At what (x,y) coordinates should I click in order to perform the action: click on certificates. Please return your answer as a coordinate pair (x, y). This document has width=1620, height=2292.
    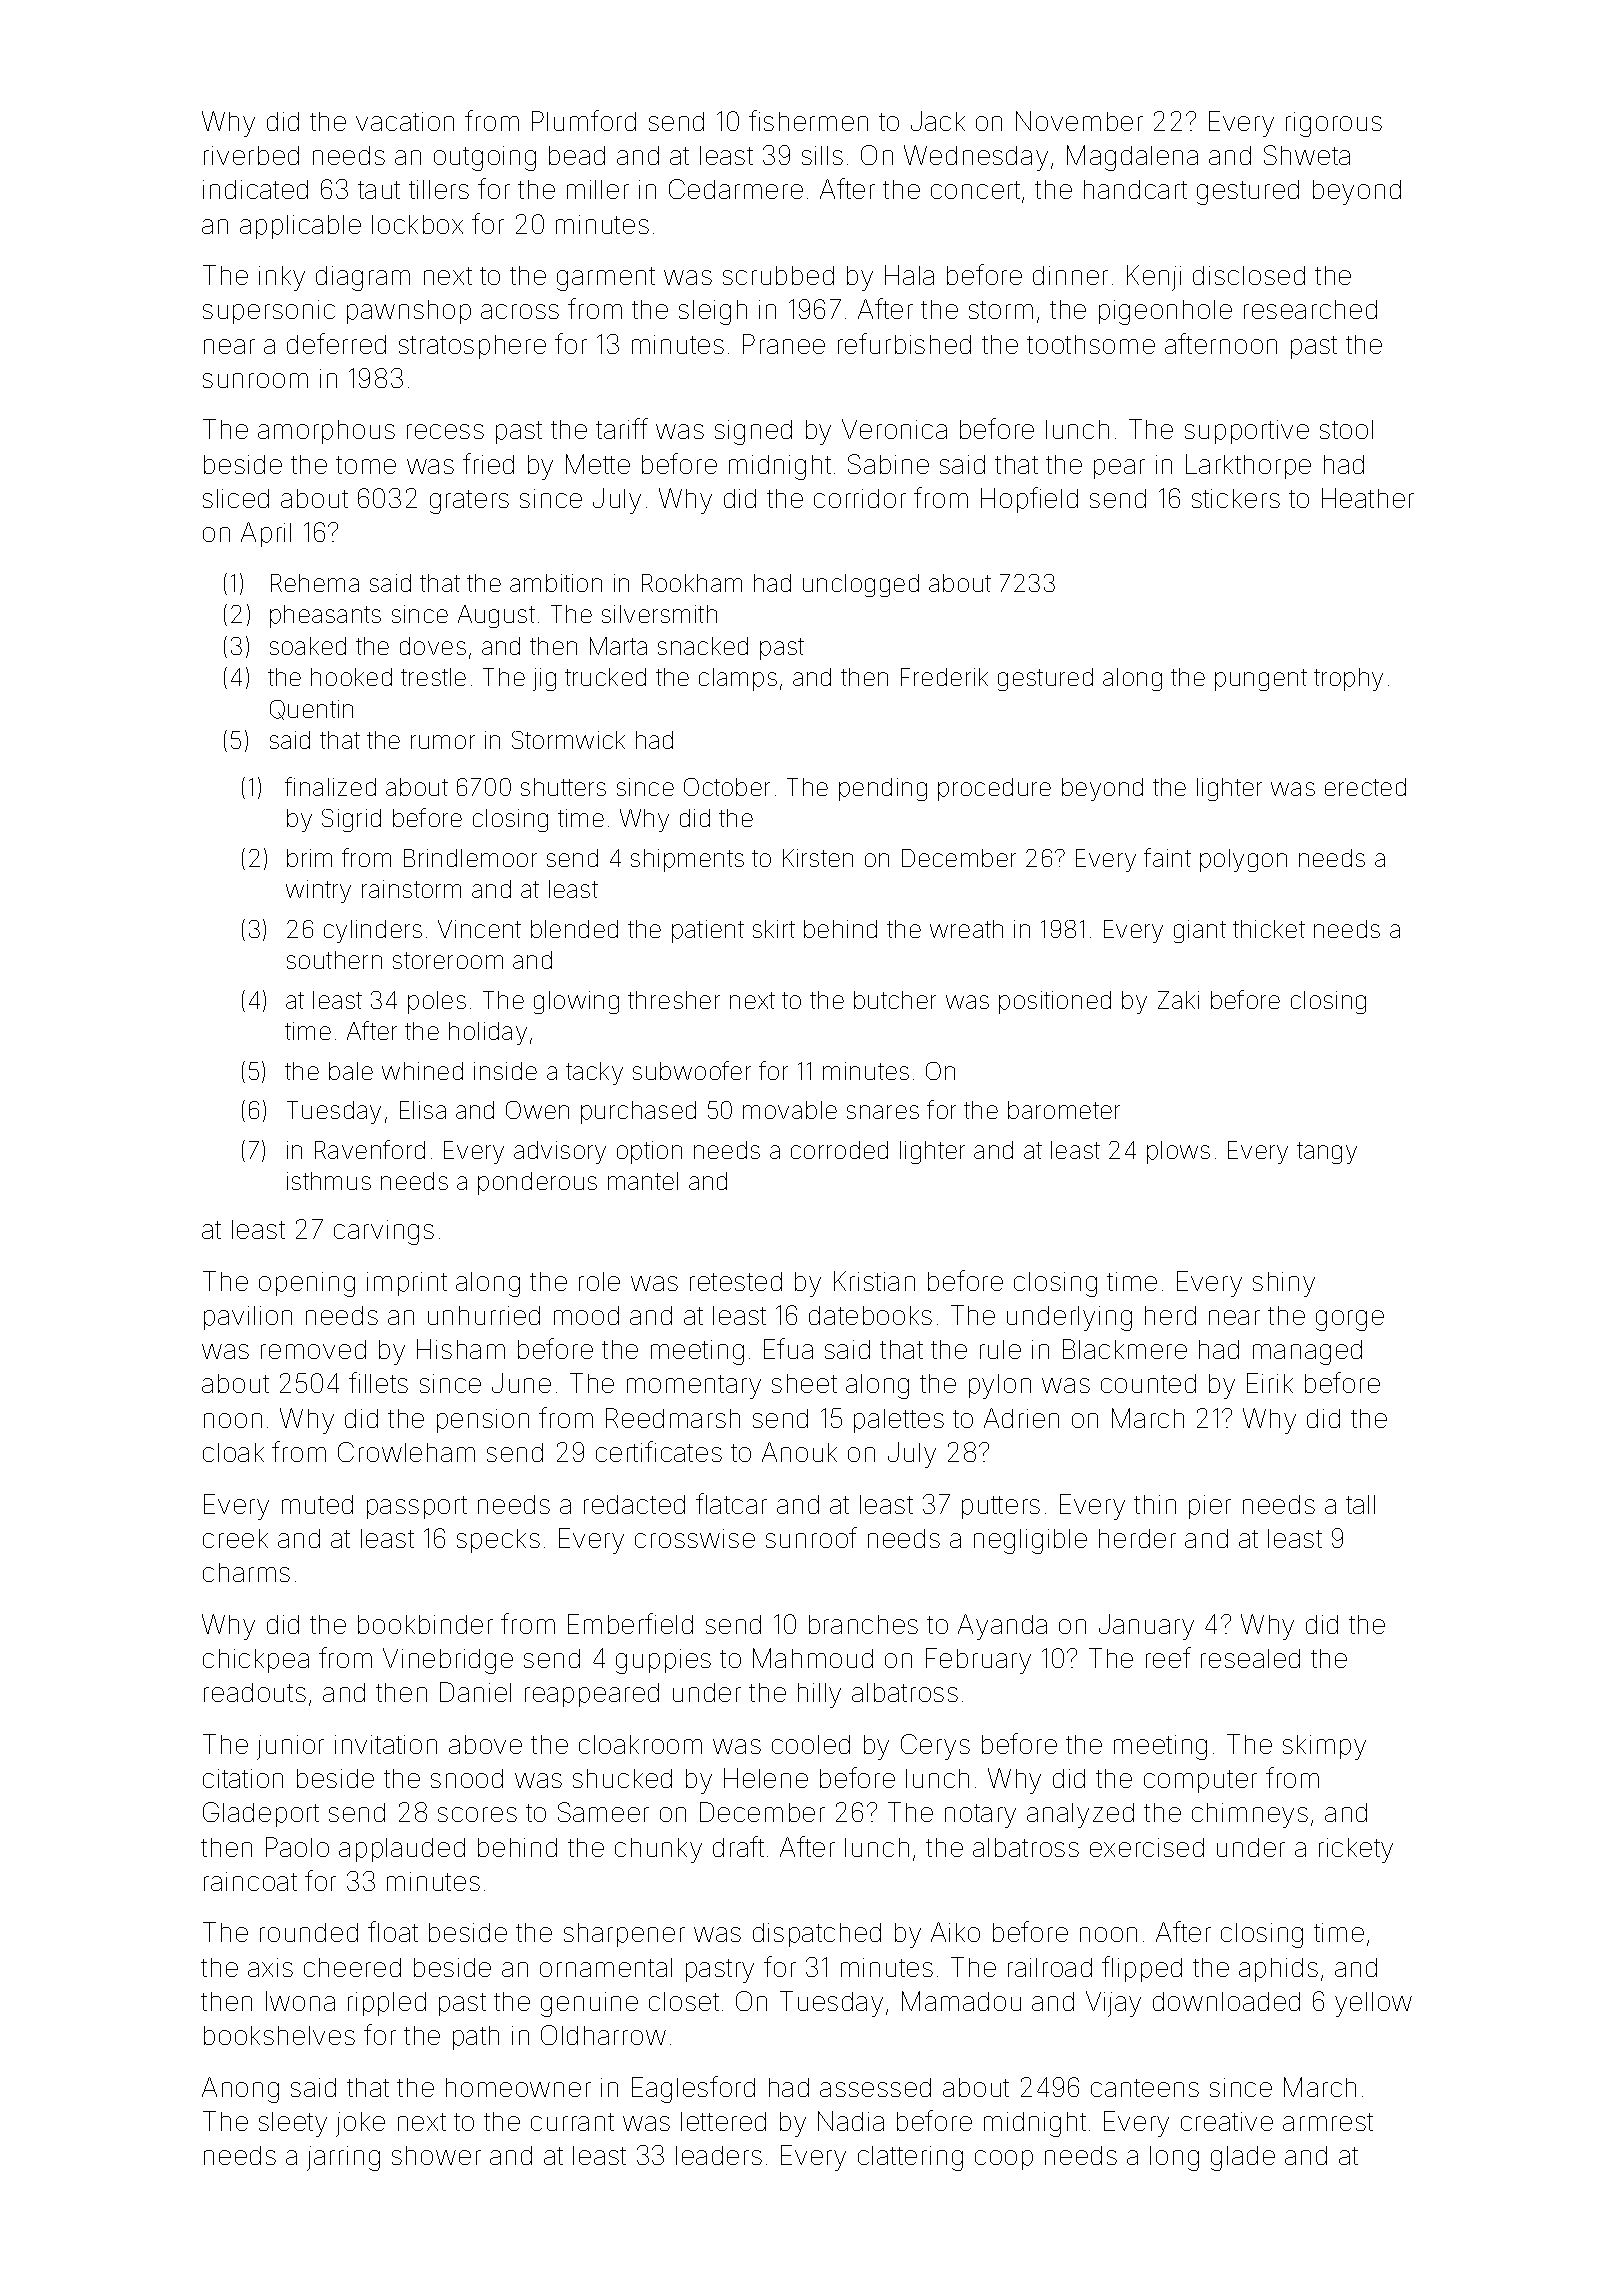
    Looking at the image, I should click on (659, 1451).
